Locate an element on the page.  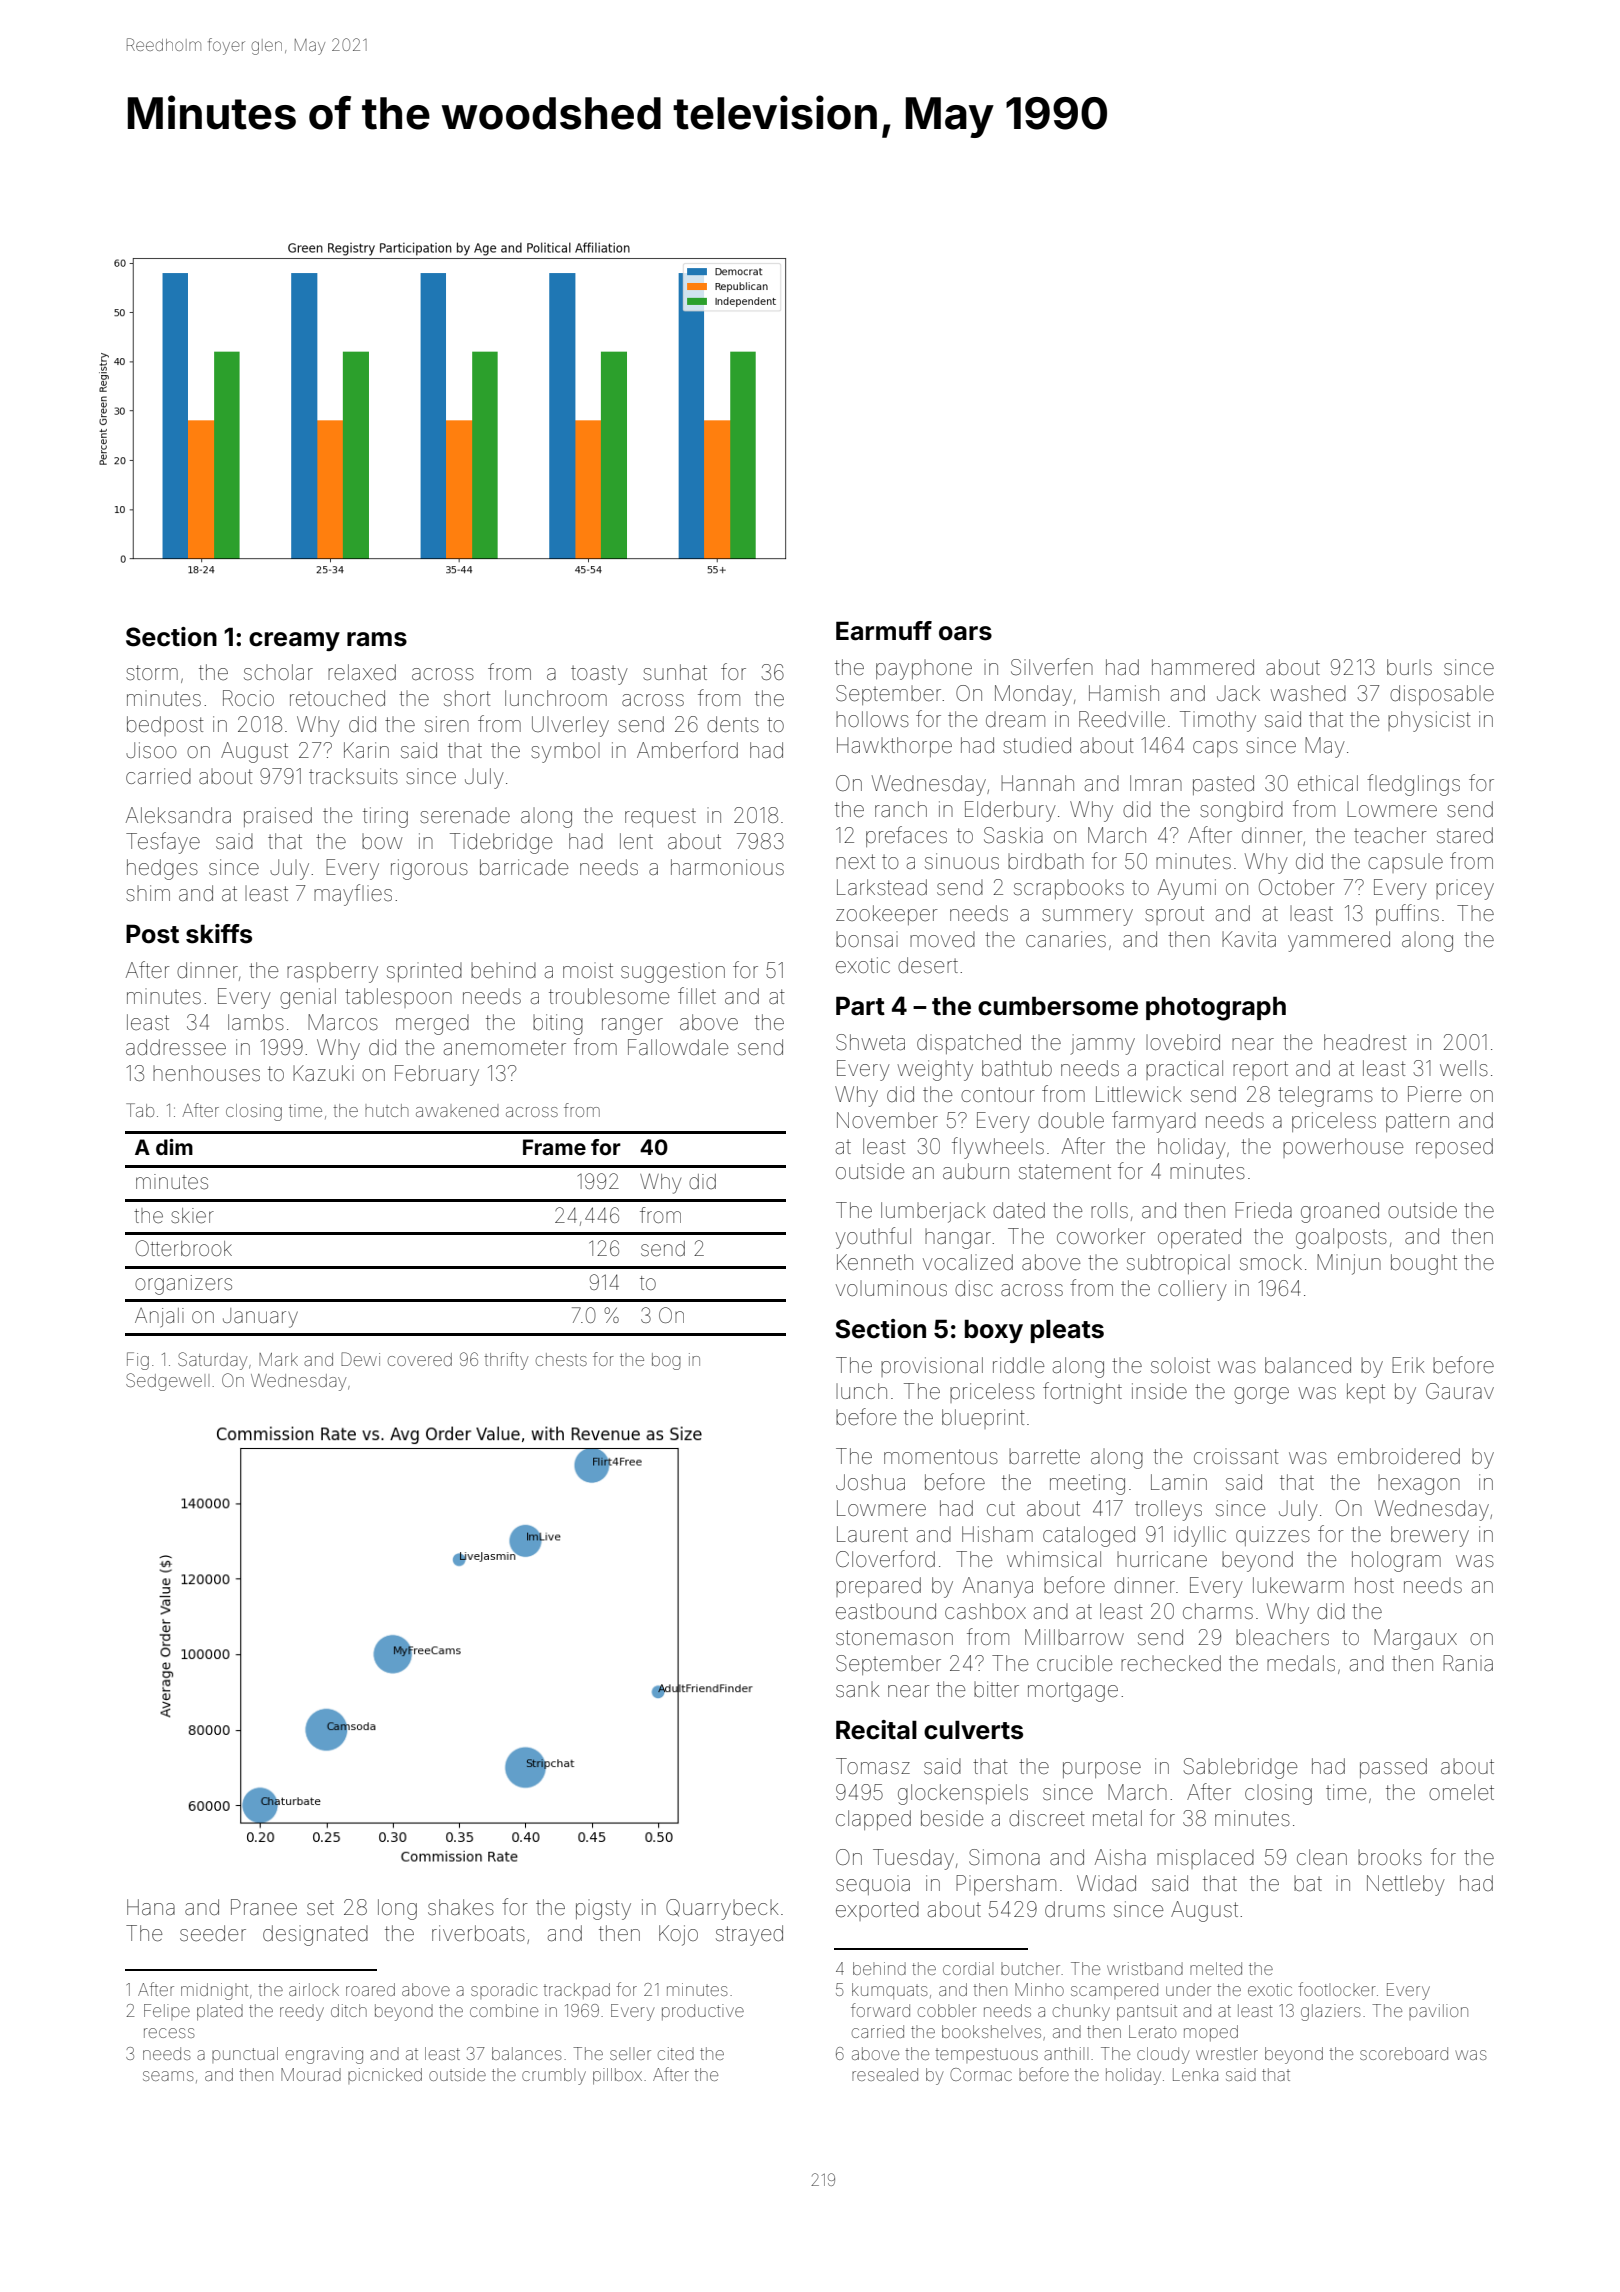
shim is located at coordinates (148, 893).
